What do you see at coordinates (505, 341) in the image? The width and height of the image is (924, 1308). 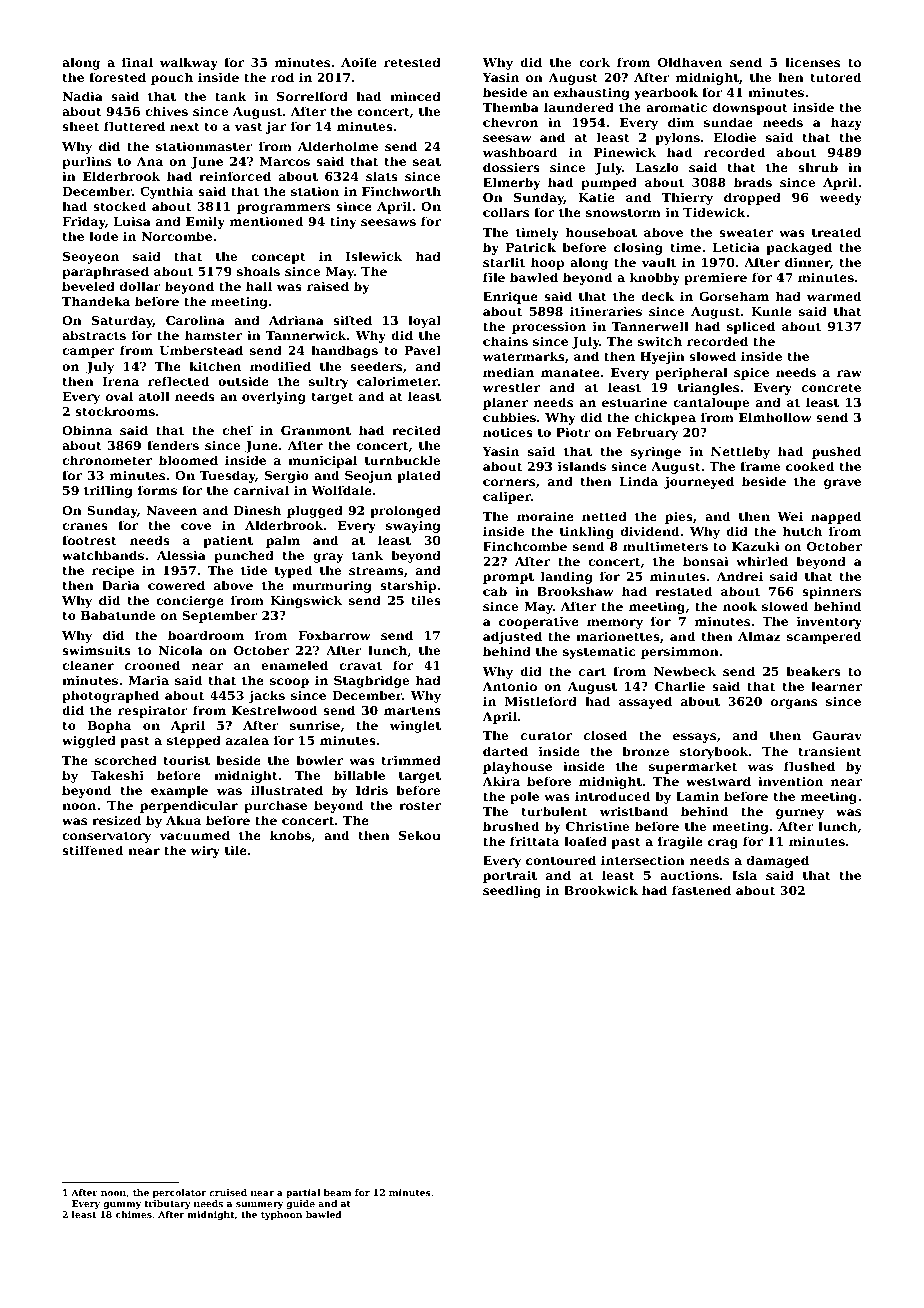 I see `chains` at bounding box center [505, 341].
